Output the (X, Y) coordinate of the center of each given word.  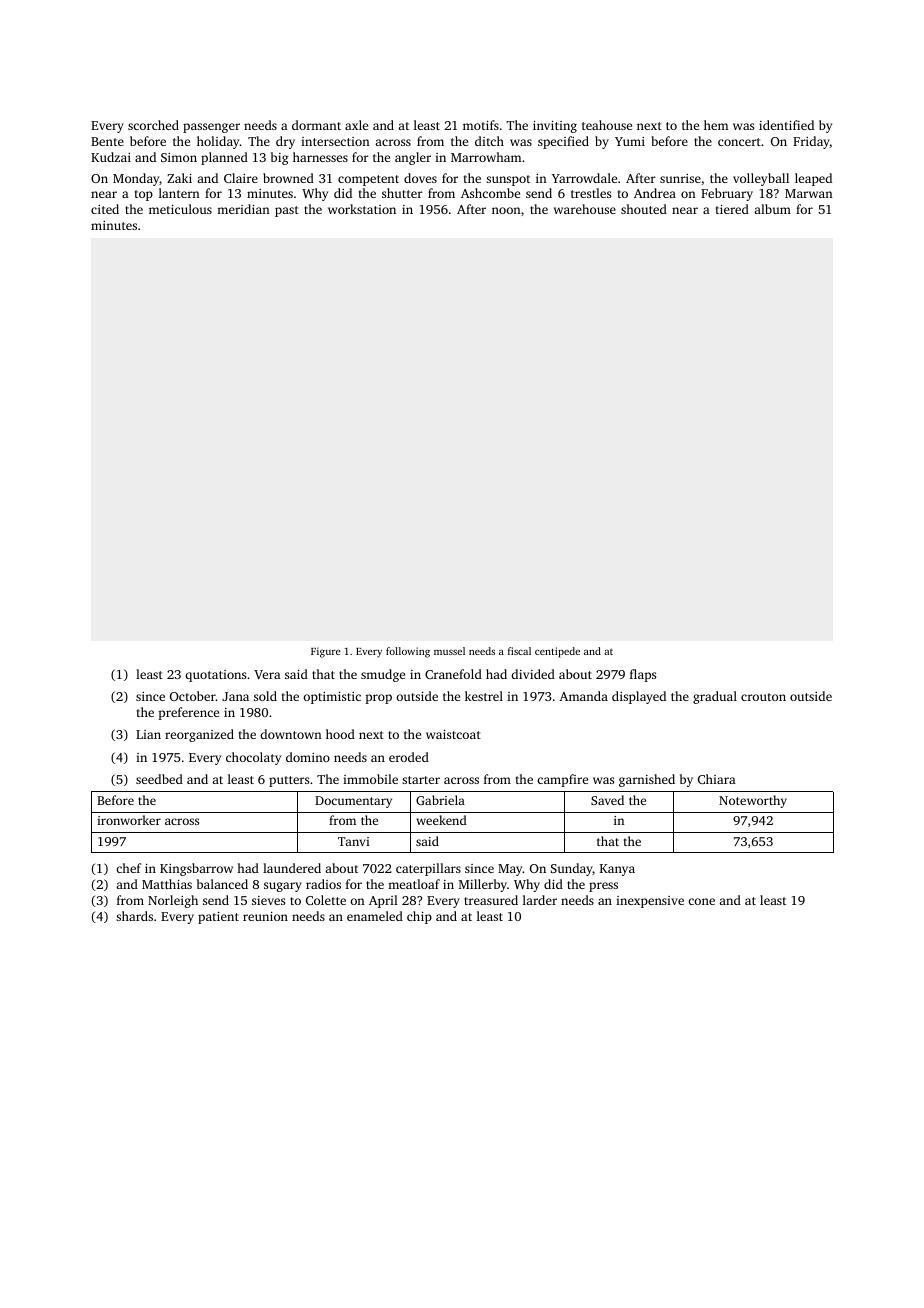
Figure (326, 652)
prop (378, 699)
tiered (732, 209)
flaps (643, 675)
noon (506, 210)
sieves (268, 900)
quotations (215, 676)
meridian (243, 209)
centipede (557, 652)
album (772, 209)
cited (105, 209)
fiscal (519, 651)
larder (540, 900)
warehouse (585, 209)
